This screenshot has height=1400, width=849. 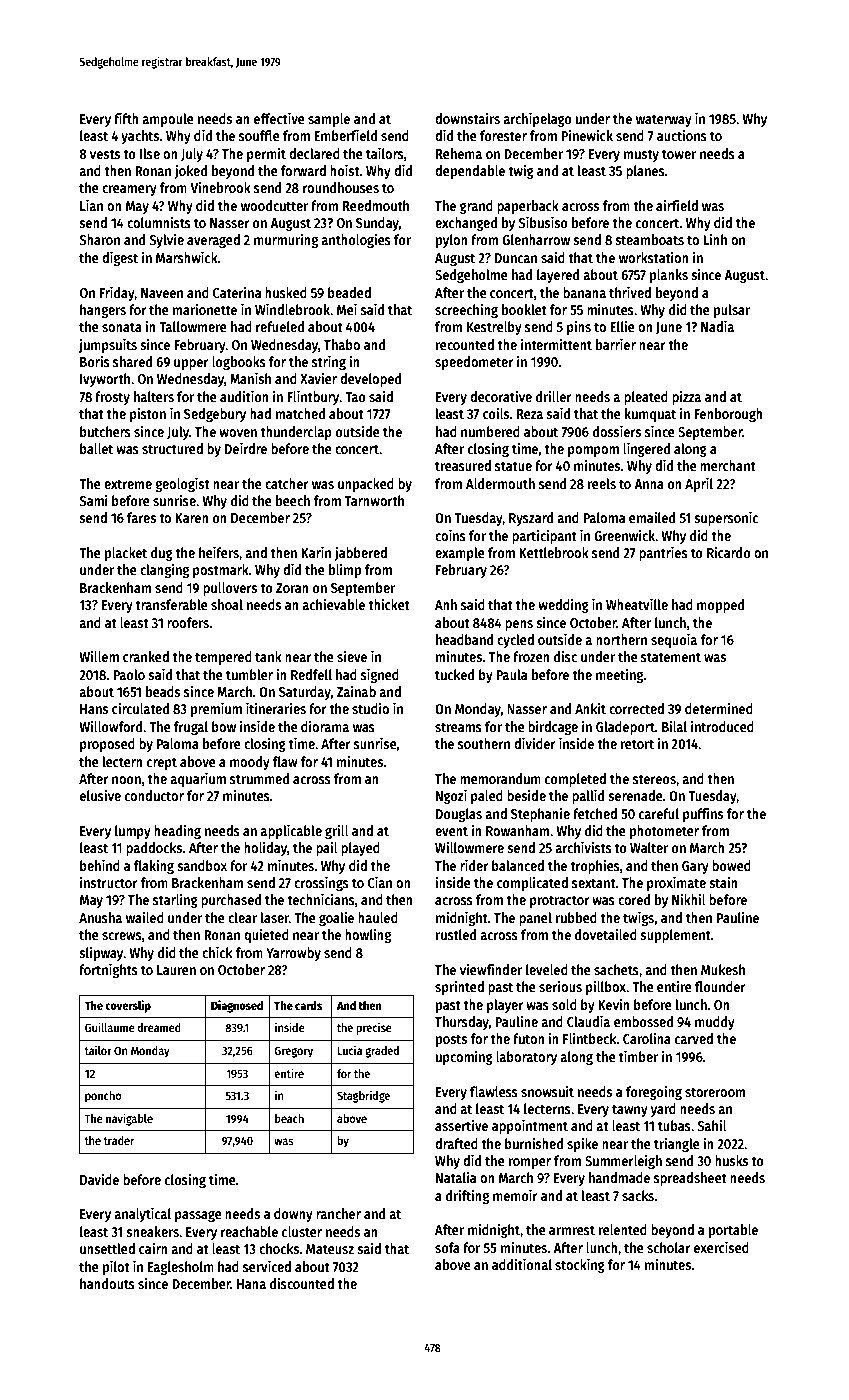 What do you see at coordinates (361, 554) in the screenshot?
I see `jabbered` at bounding box center [361, 554].
